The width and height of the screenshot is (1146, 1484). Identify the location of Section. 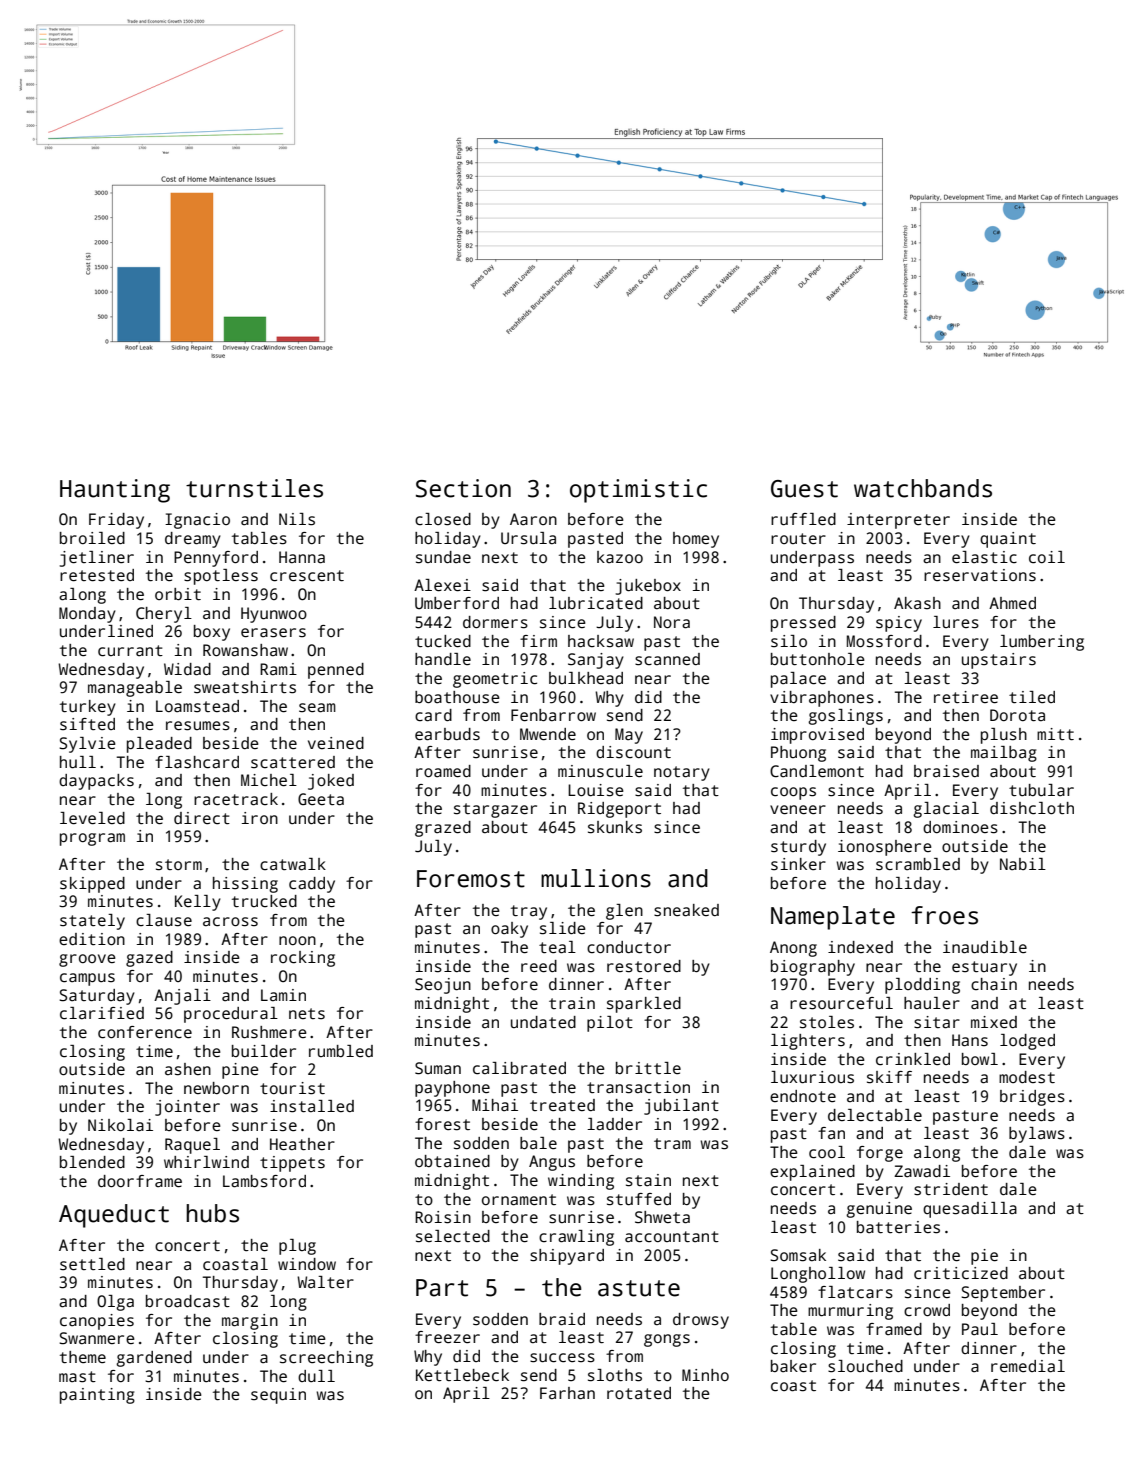
(463, 488).
